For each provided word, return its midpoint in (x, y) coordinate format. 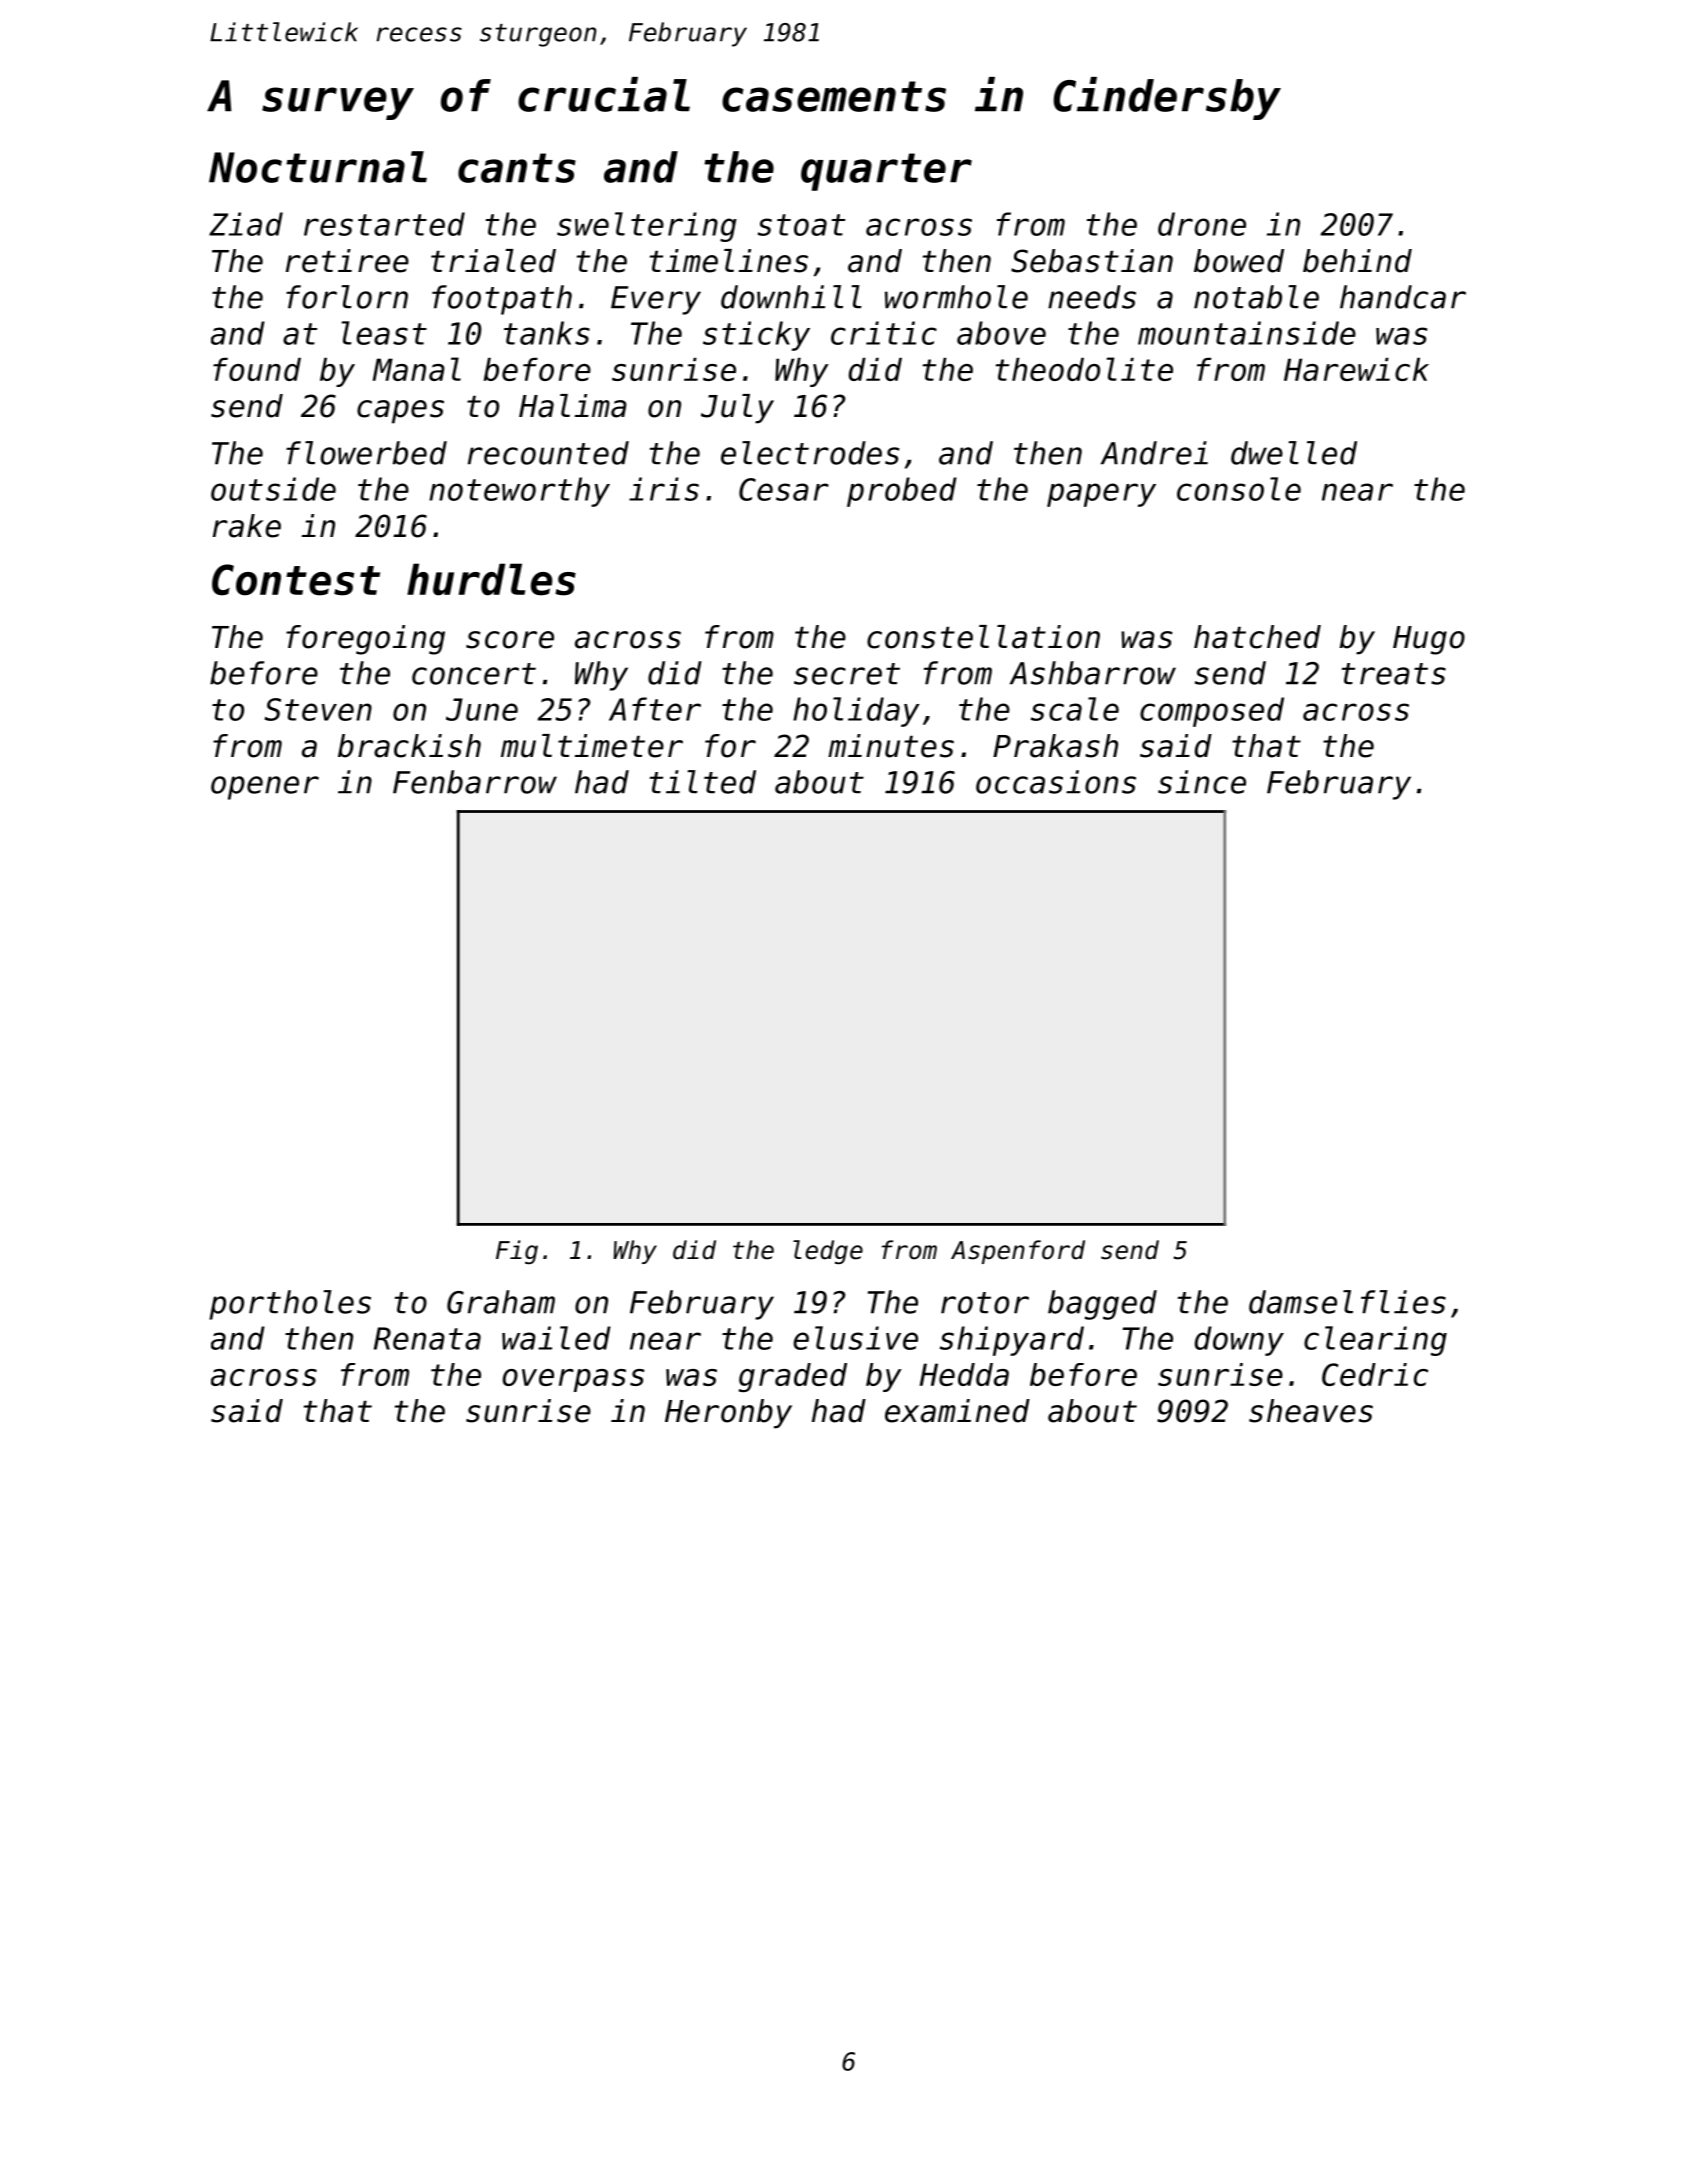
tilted (703, 782)
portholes (290, 1305)
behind (1357, 261)
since (1202, 782)
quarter (886, 172)
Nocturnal (318, 167)
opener (265, 788)
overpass (574, 1380)
